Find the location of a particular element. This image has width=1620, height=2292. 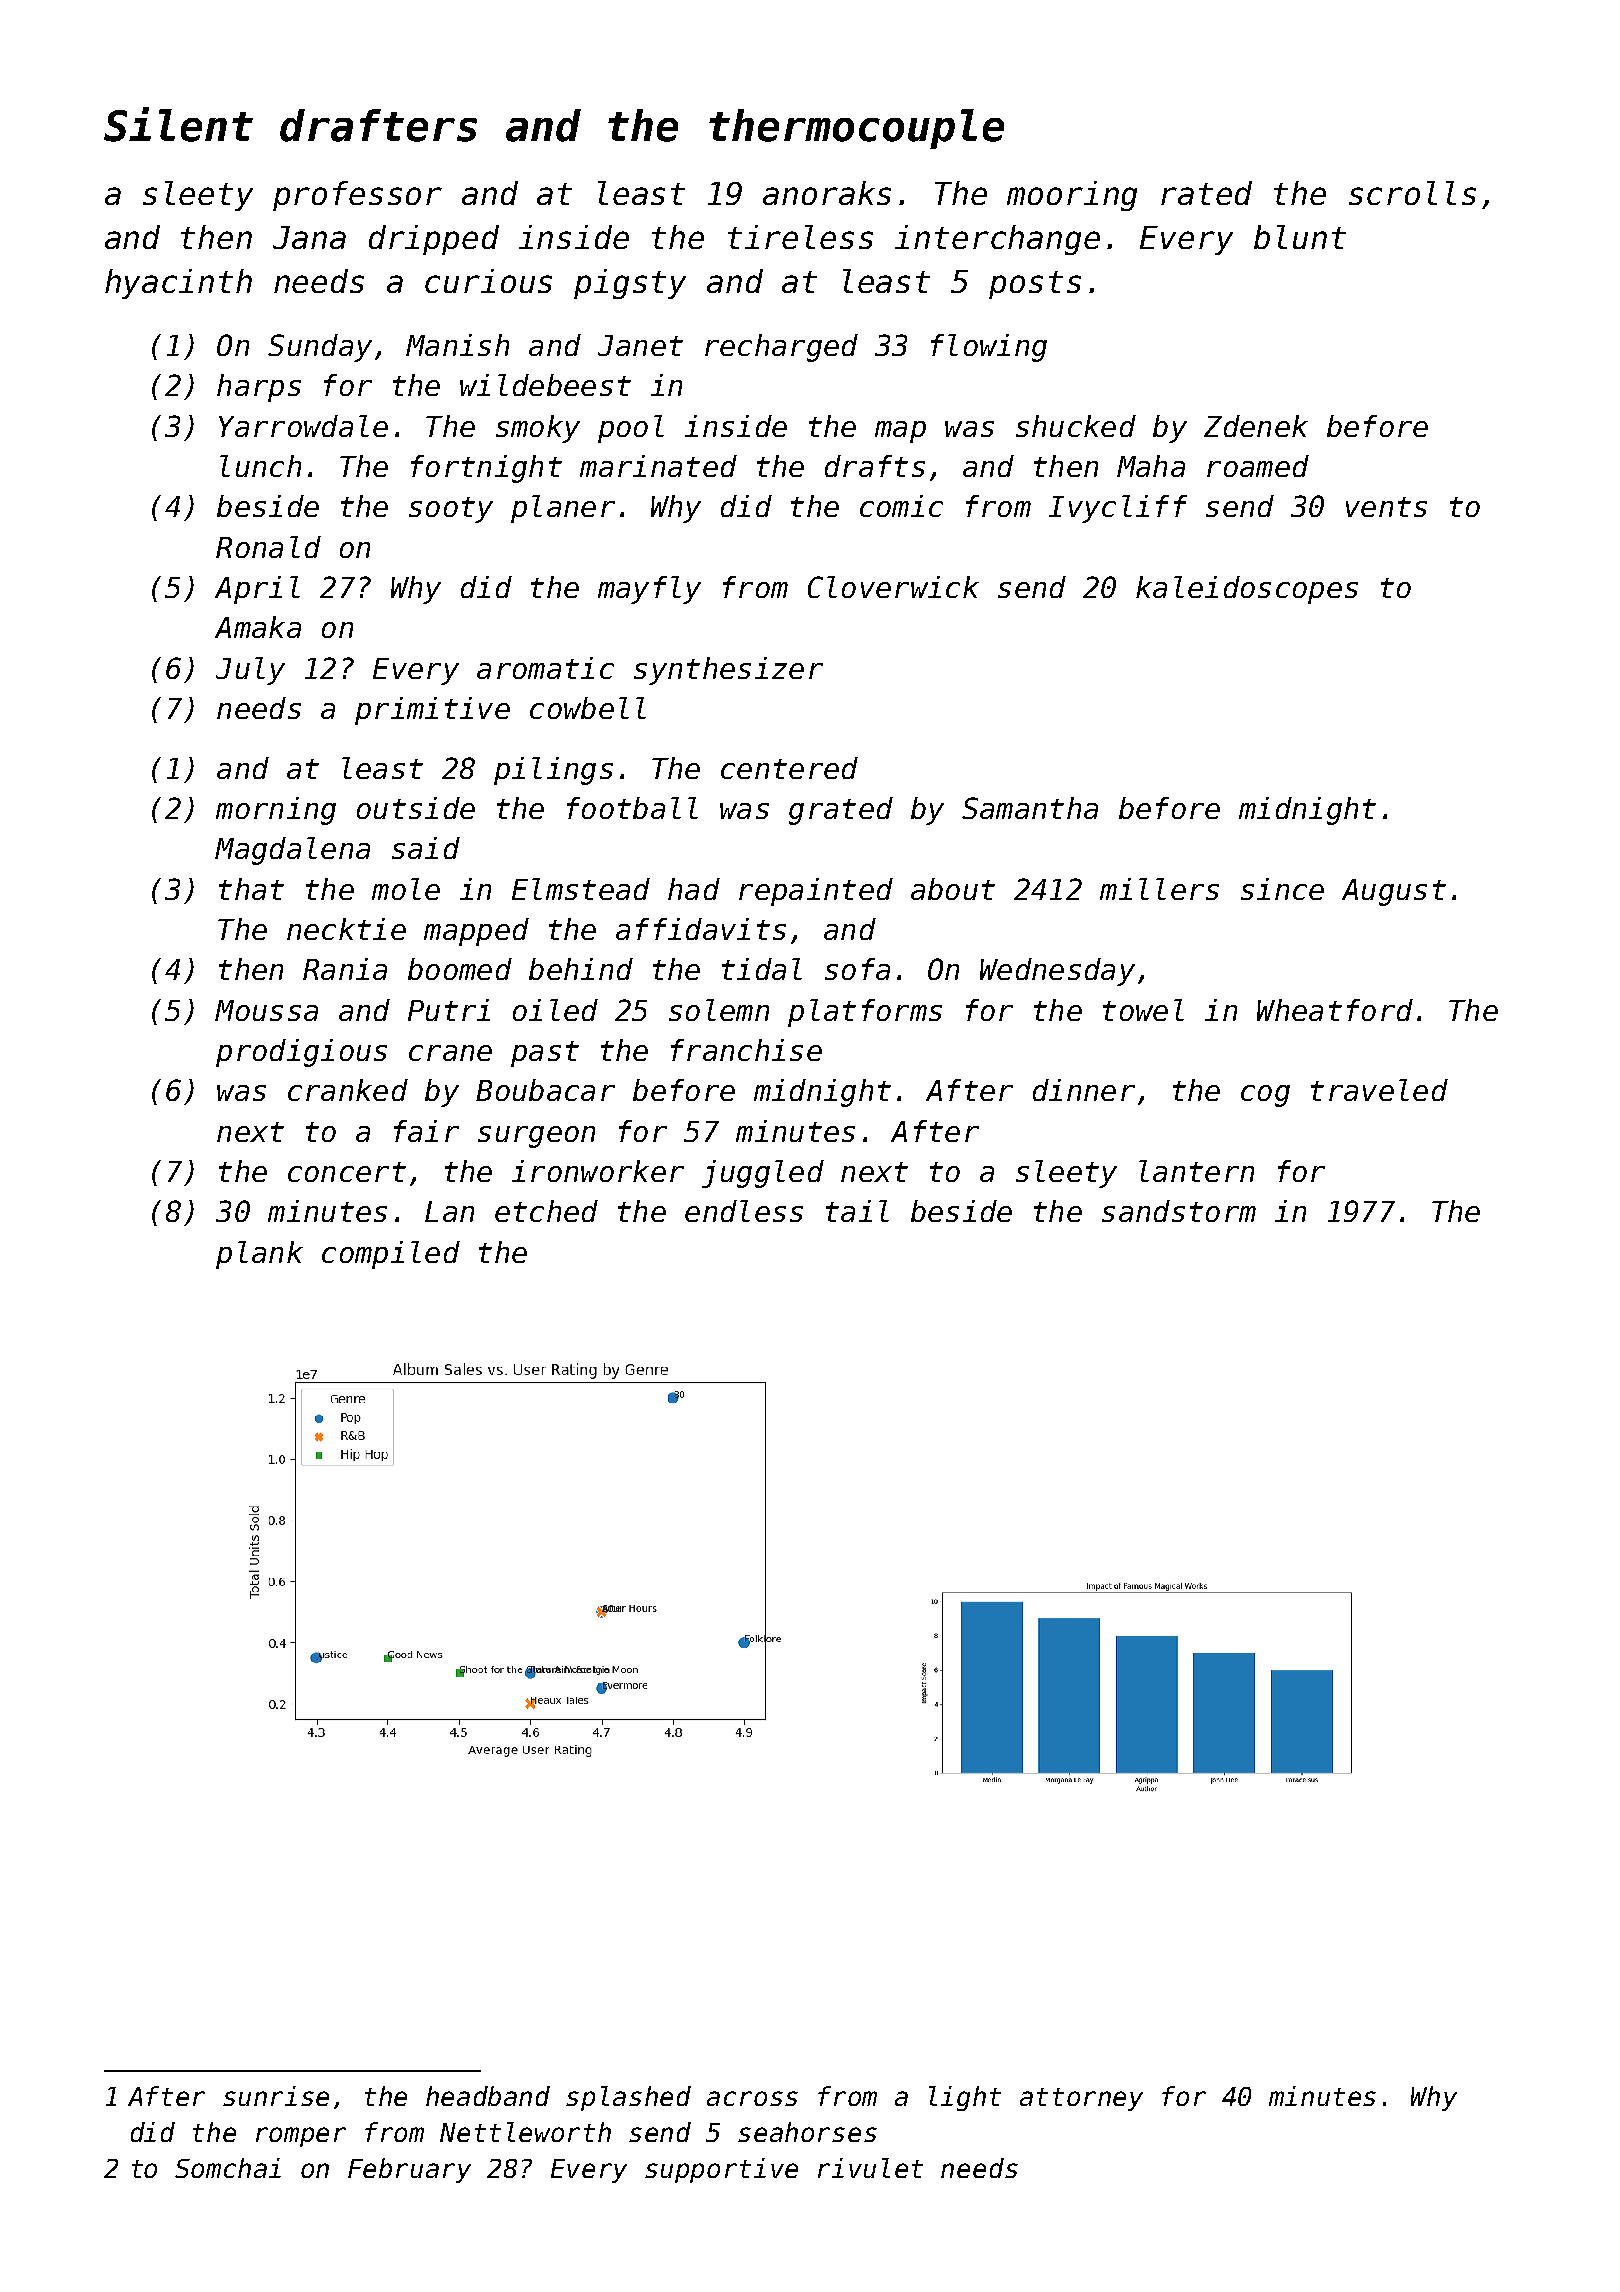

anoraks is located at coordinates (827, 193).
